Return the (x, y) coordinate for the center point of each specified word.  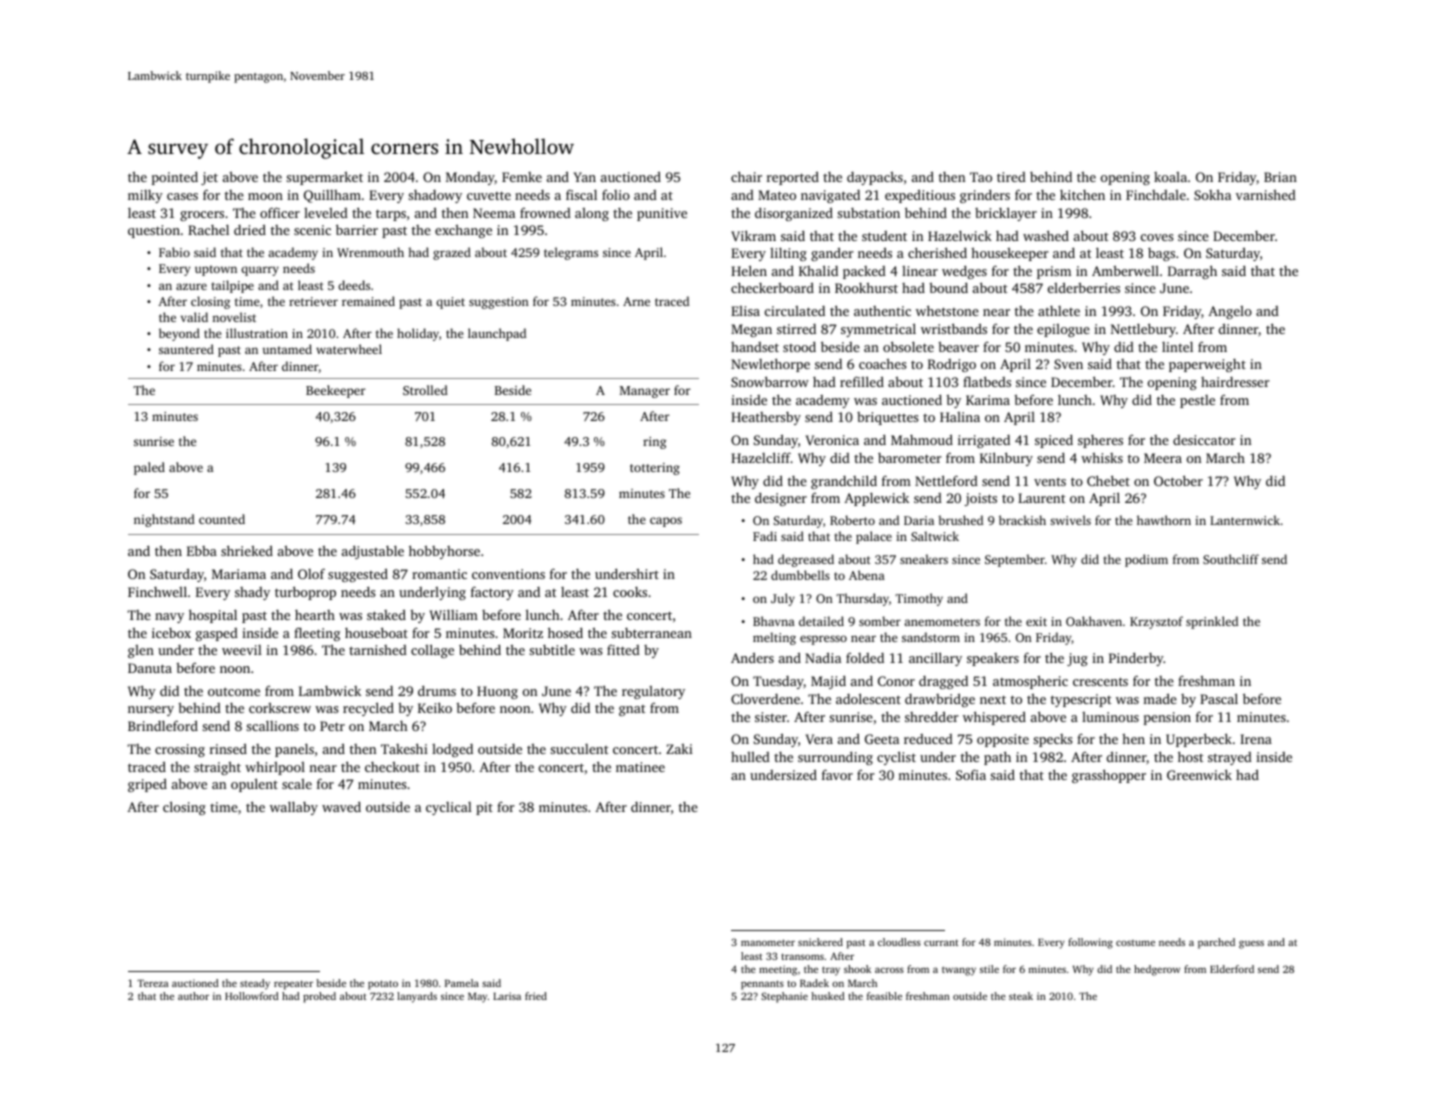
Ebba (202, 551)
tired (1011, 177)
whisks (1102, 458)
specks (1052, 740)
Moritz (523, 633)
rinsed (228, 748)
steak (1021, 996)
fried (536, 996)
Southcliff (1231, 559)
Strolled (425, 390)
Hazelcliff (761, 457)
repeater (293, 985)
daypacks (875, 178)
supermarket (324, 178)
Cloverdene (765, 699)
